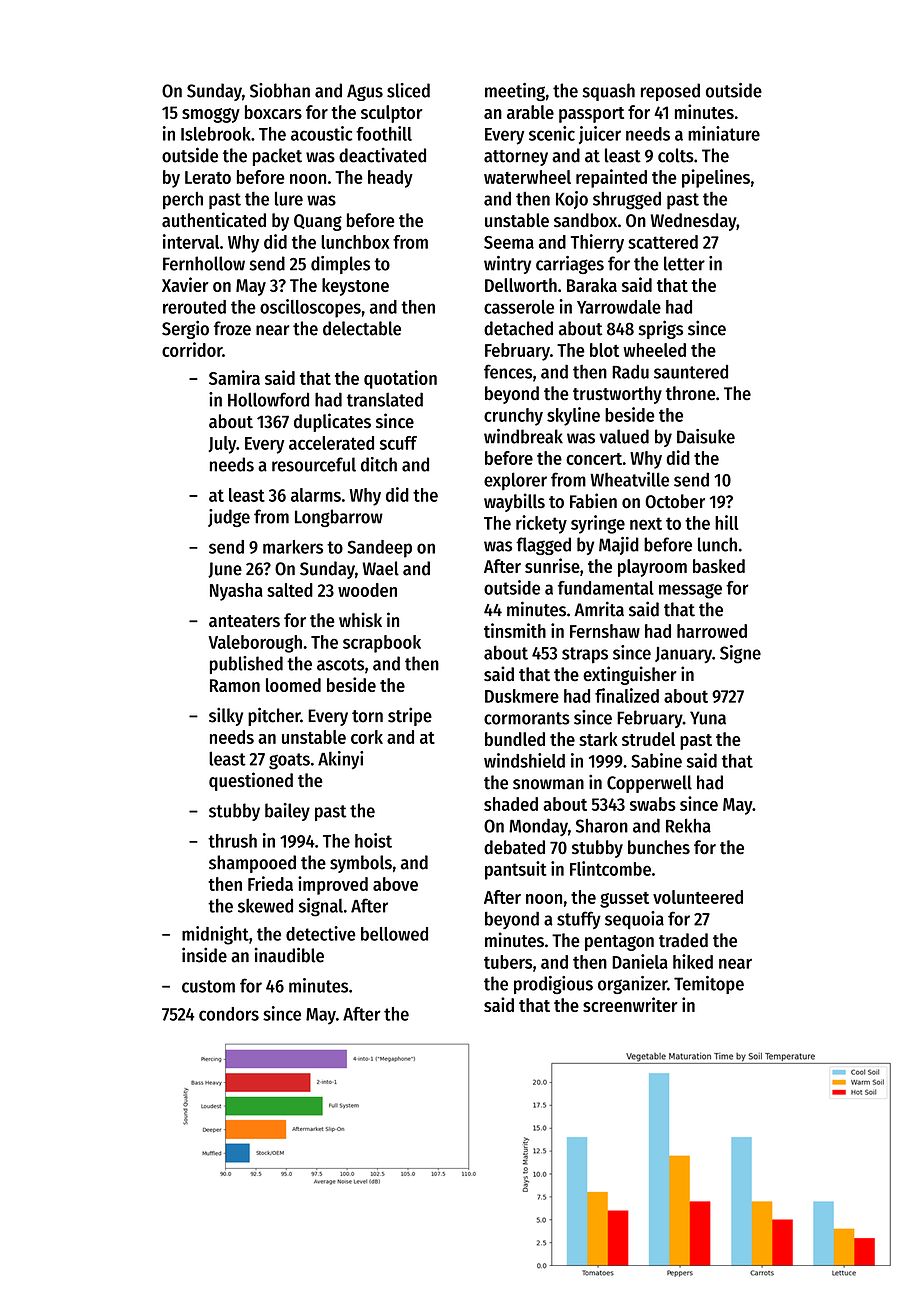  What do you see at coordinates (515, 481) in the page?
I see `explorer` at bounding box center [515, 481].
